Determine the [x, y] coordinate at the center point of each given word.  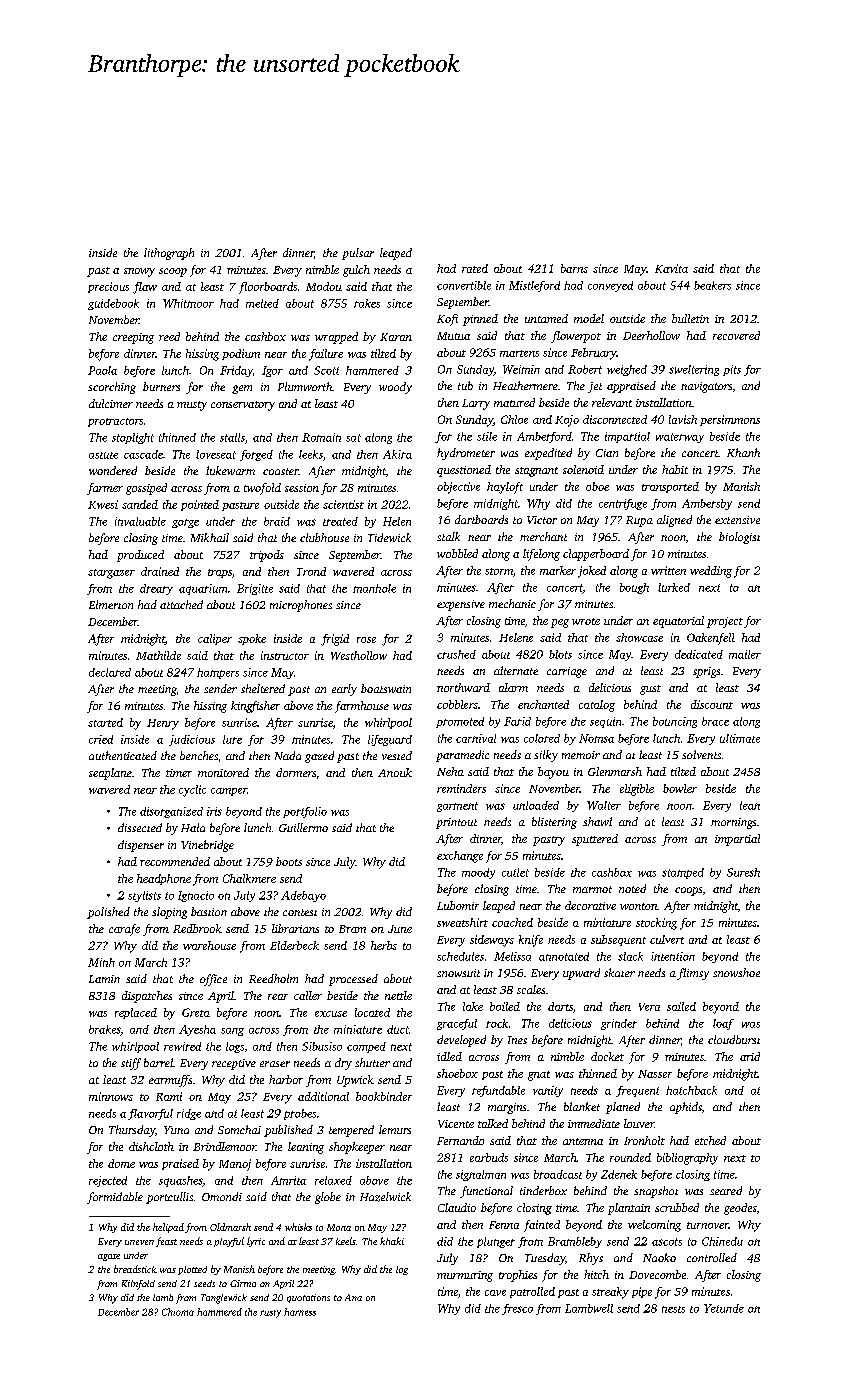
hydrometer [466, 454]
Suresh [743, 872]
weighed [627, 370]
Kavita [671, 268]
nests [673, 1309]
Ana [353, 1297]
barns [574, 268]
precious [108, 287]
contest [300, 912]
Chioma [178, 1312]
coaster [280, 471]
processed [353, 980]
